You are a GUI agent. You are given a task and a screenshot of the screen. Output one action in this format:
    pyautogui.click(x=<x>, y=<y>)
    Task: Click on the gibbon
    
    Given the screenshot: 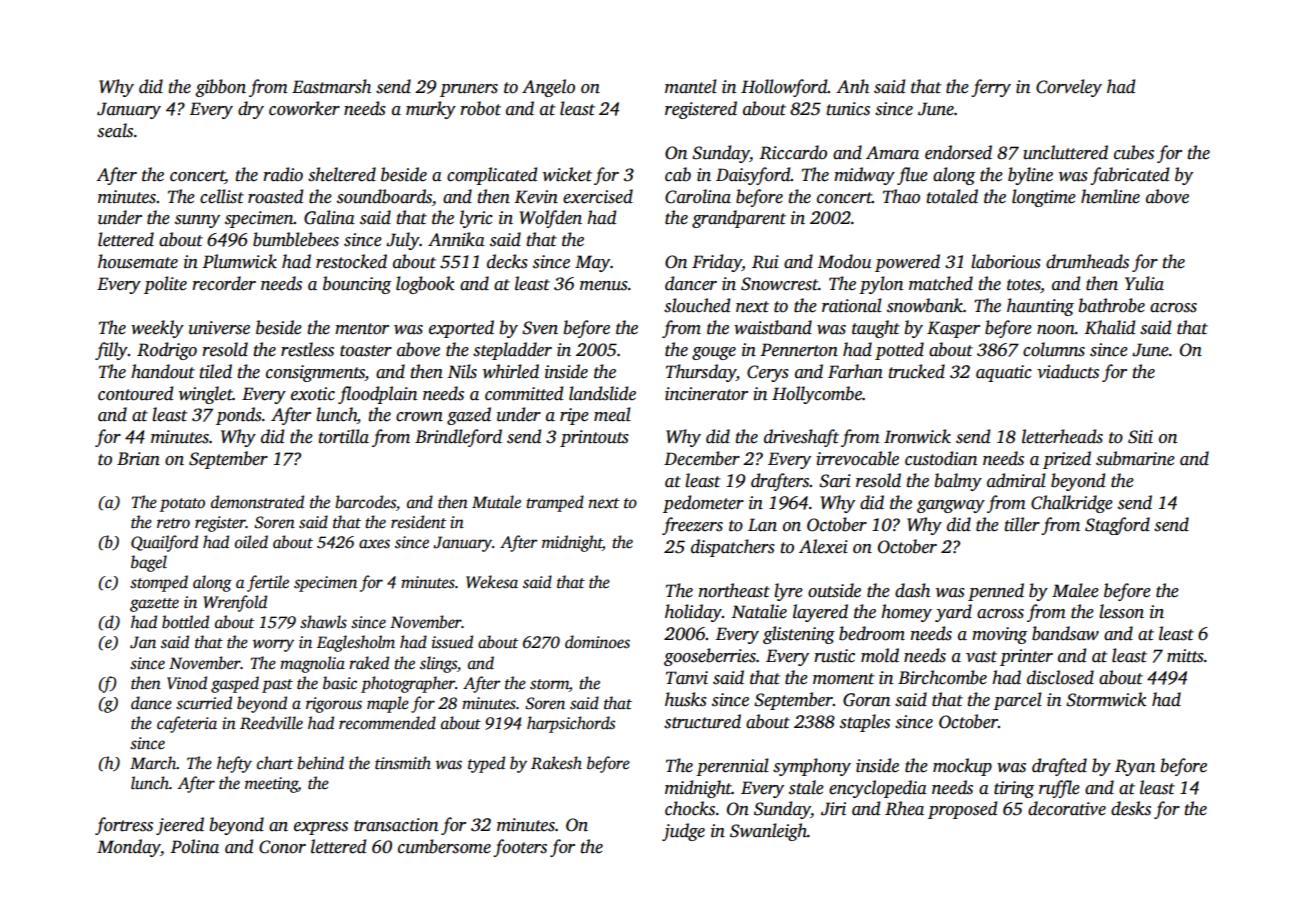 What is the action you would take?
    pyautogui.click(x=220, y=88)
